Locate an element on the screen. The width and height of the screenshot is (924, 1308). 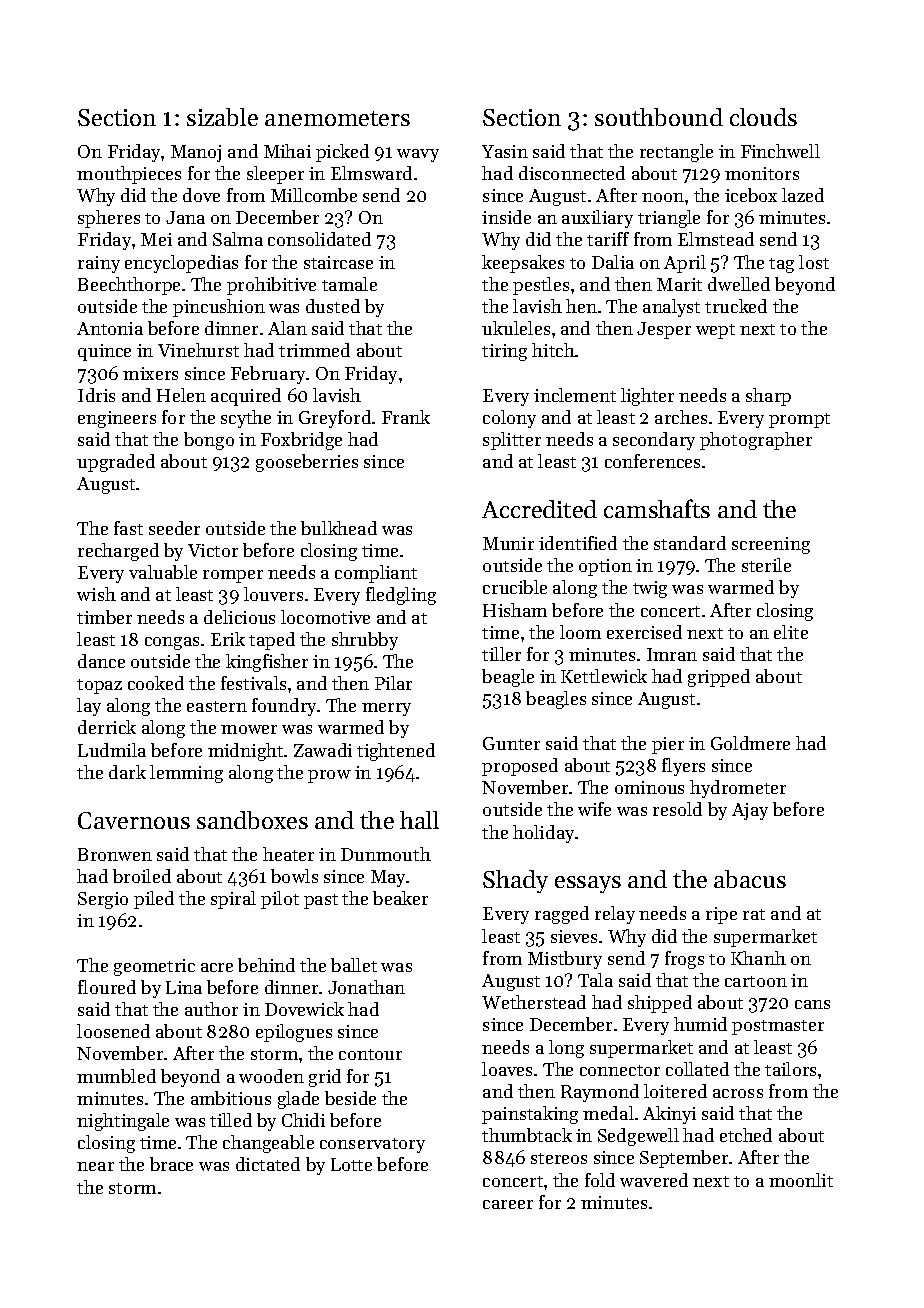
nightingale is located at coordinates (123, 1122).
